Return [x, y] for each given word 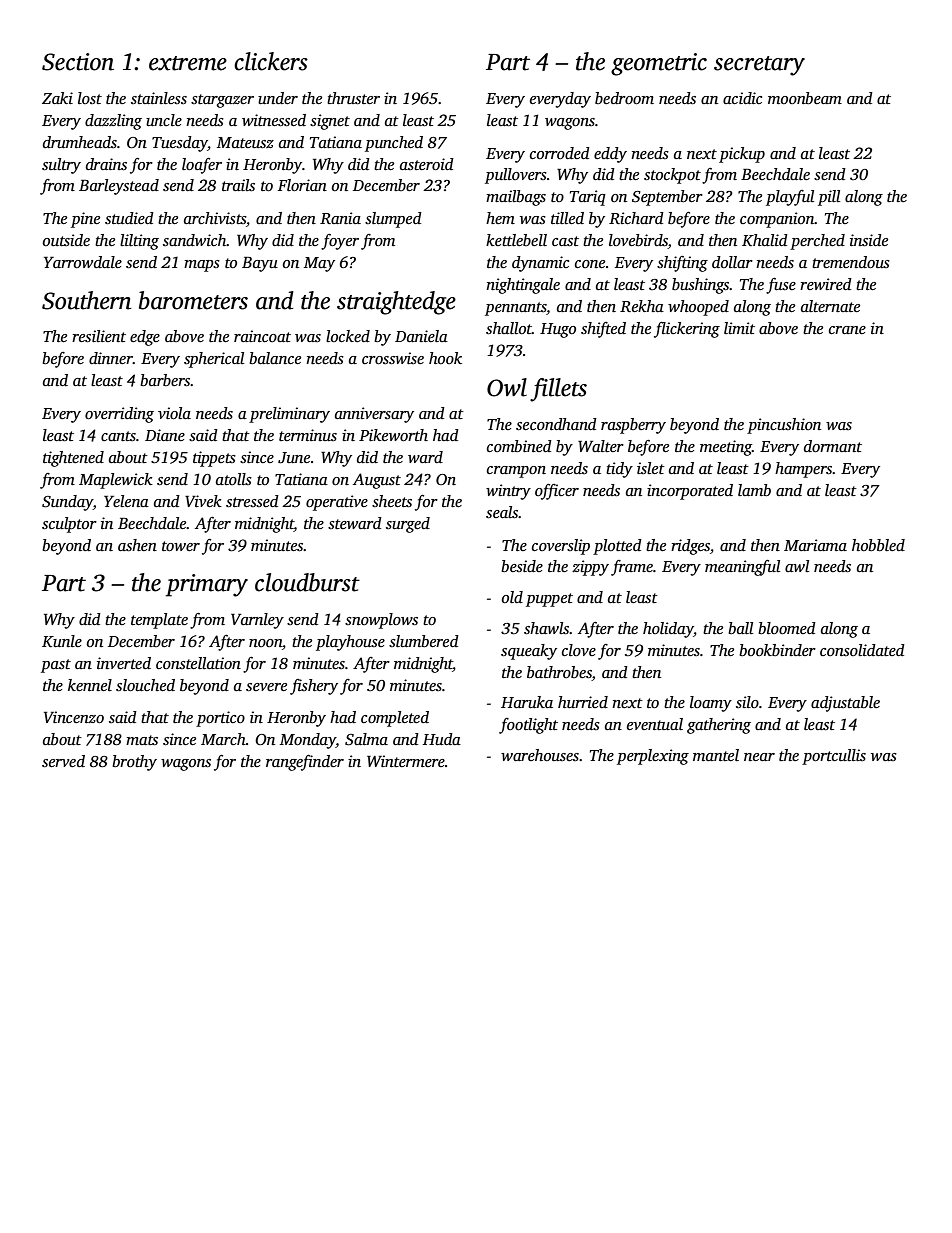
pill [829, 198]
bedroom [624, 98]
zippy [590, 568]
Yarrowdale [83, 262]
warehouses [540, 755]
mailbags [516, 198]
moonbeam [805, 98]
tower [181, 546]
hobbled [878, 545]
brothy [134, 763]
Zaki [57, 98]
